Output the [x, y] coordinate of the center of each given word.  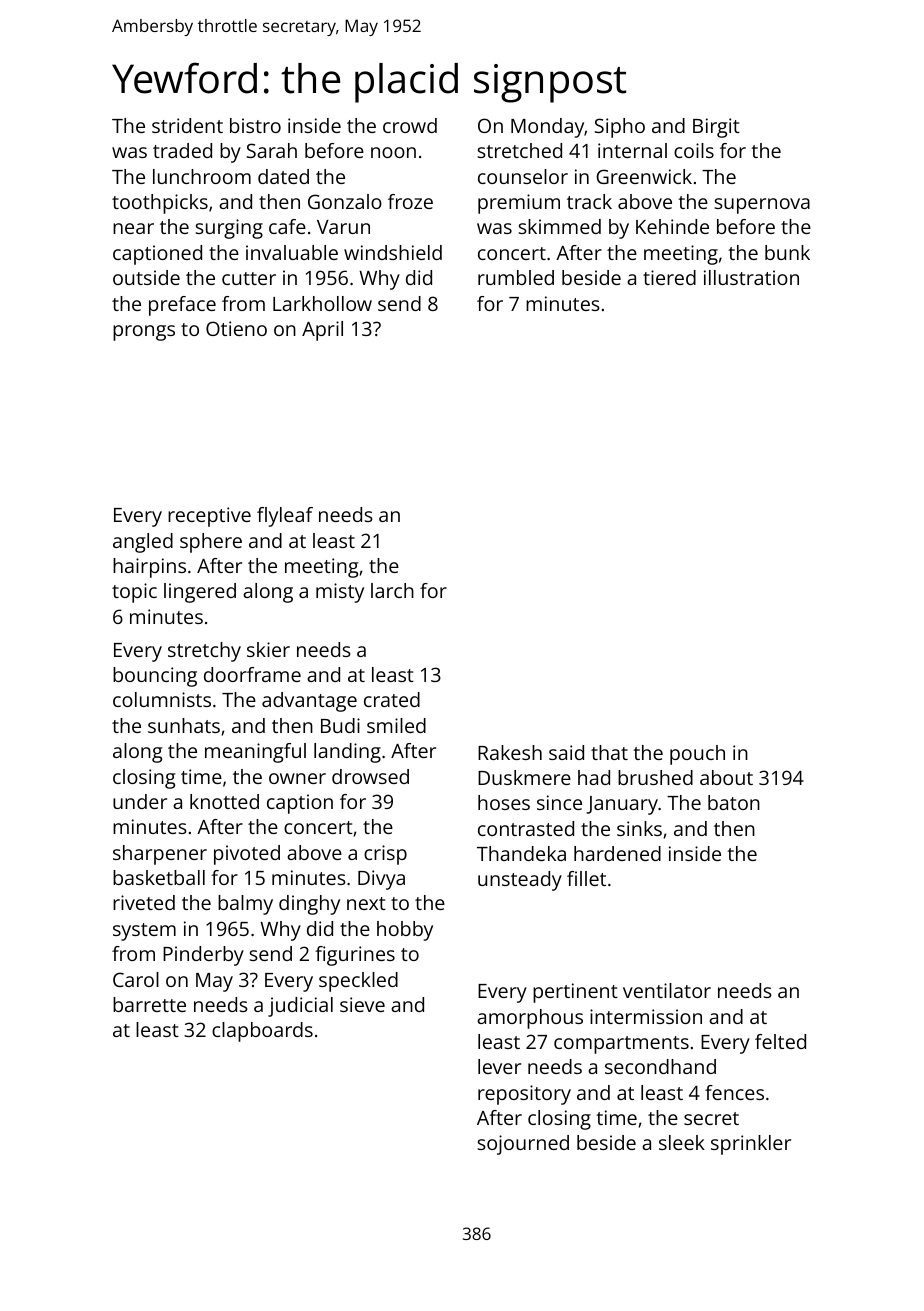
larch [392, 590]
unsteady [520, 881]
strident [187, 125]
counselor [523, 176]
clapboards [262, 1032]
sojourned [523, 1145]
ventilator [667, 990]
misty [340, 593]
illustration [751, 277]
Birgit [716, 128]
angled [143, 543]
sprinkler [751, 1145]
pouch [697, 755]
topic [134, 593]
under [140, 801]
